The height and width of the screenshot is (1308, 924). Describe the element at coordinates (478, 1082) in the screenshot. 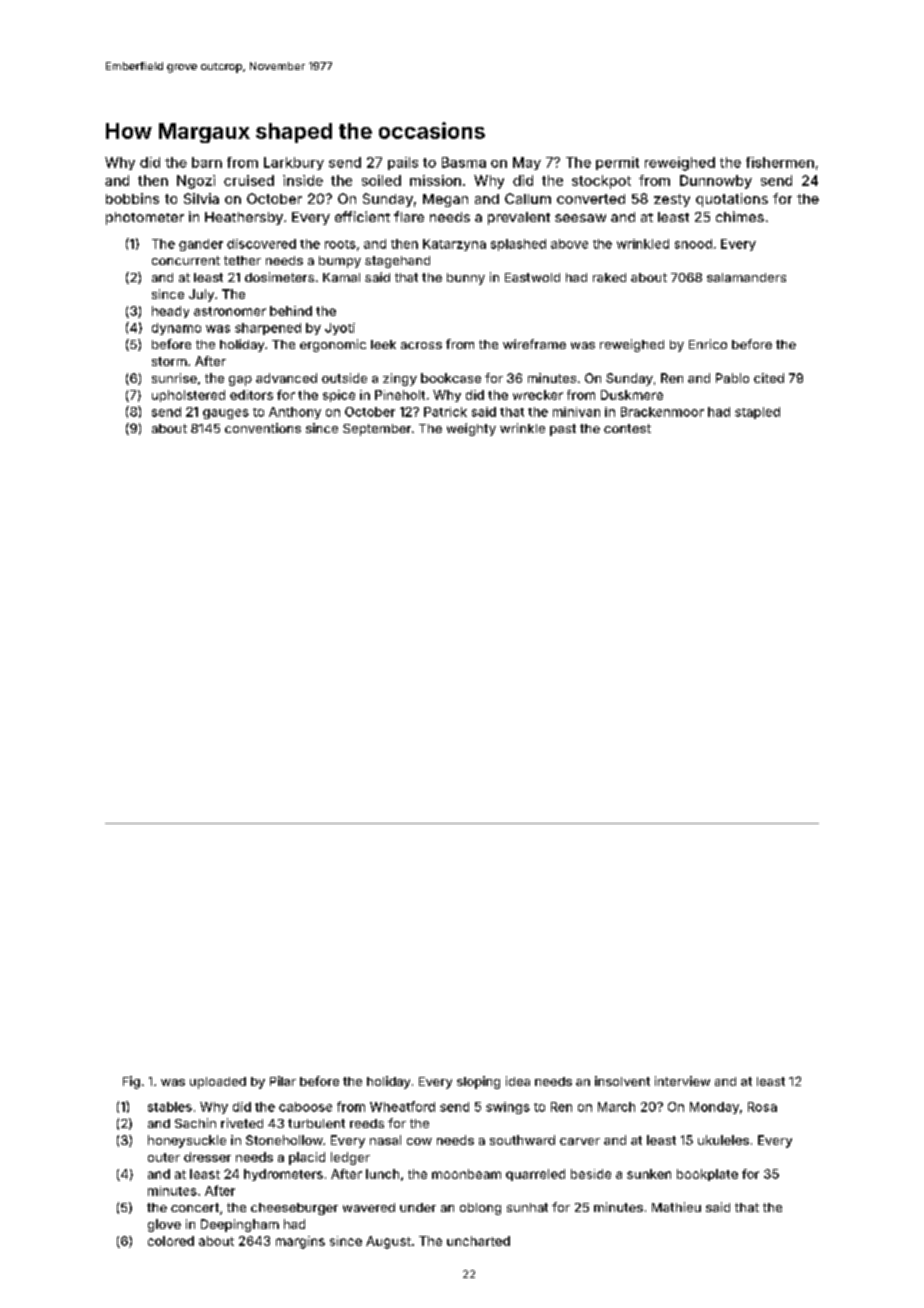

I see `sloping` at that location.
